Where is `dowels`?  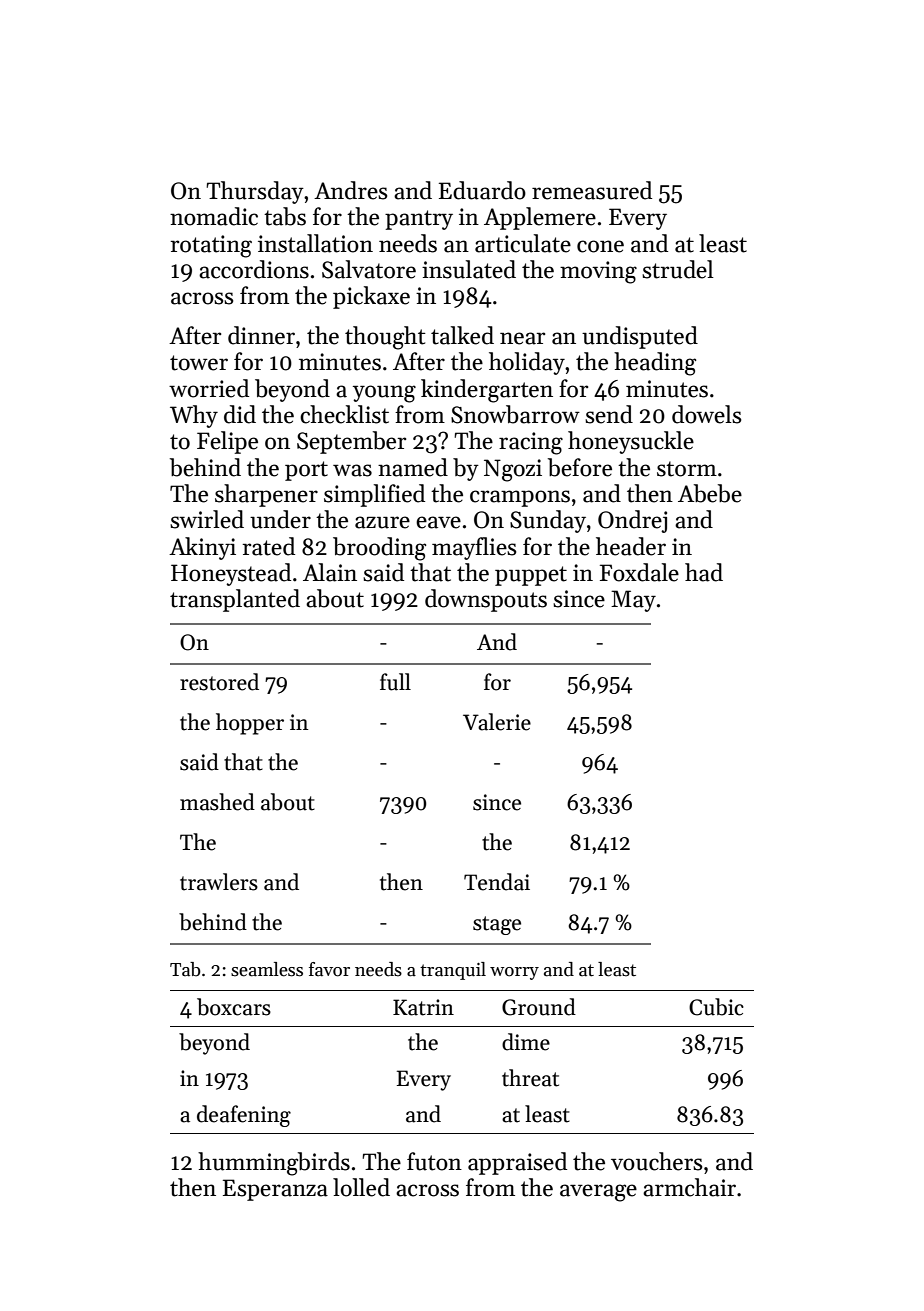 dowels is located at coordinates (706, 414).
